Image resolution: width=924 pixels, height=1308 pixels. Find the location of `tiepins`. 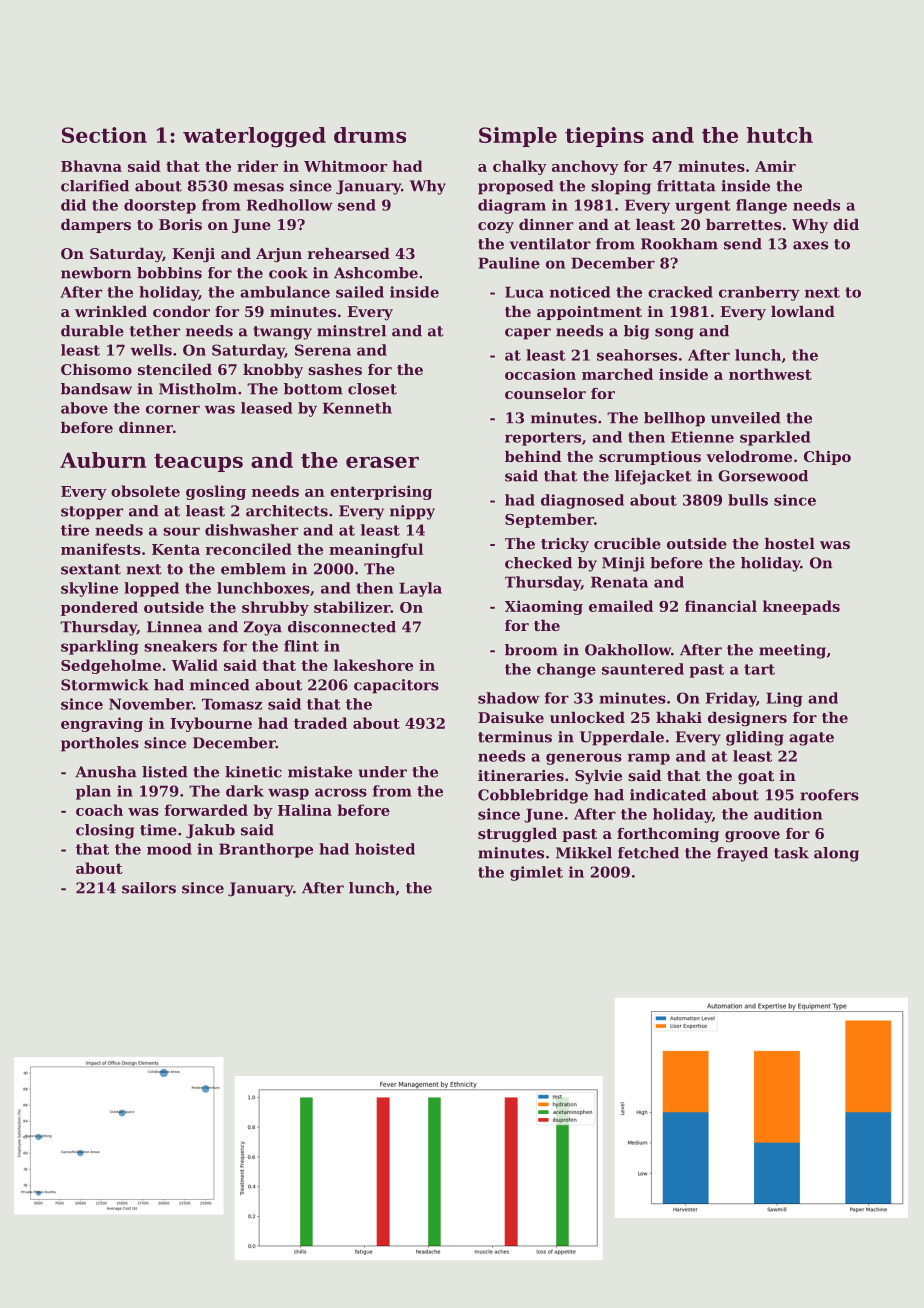

tiepins is located at coordinates (604, 137).
